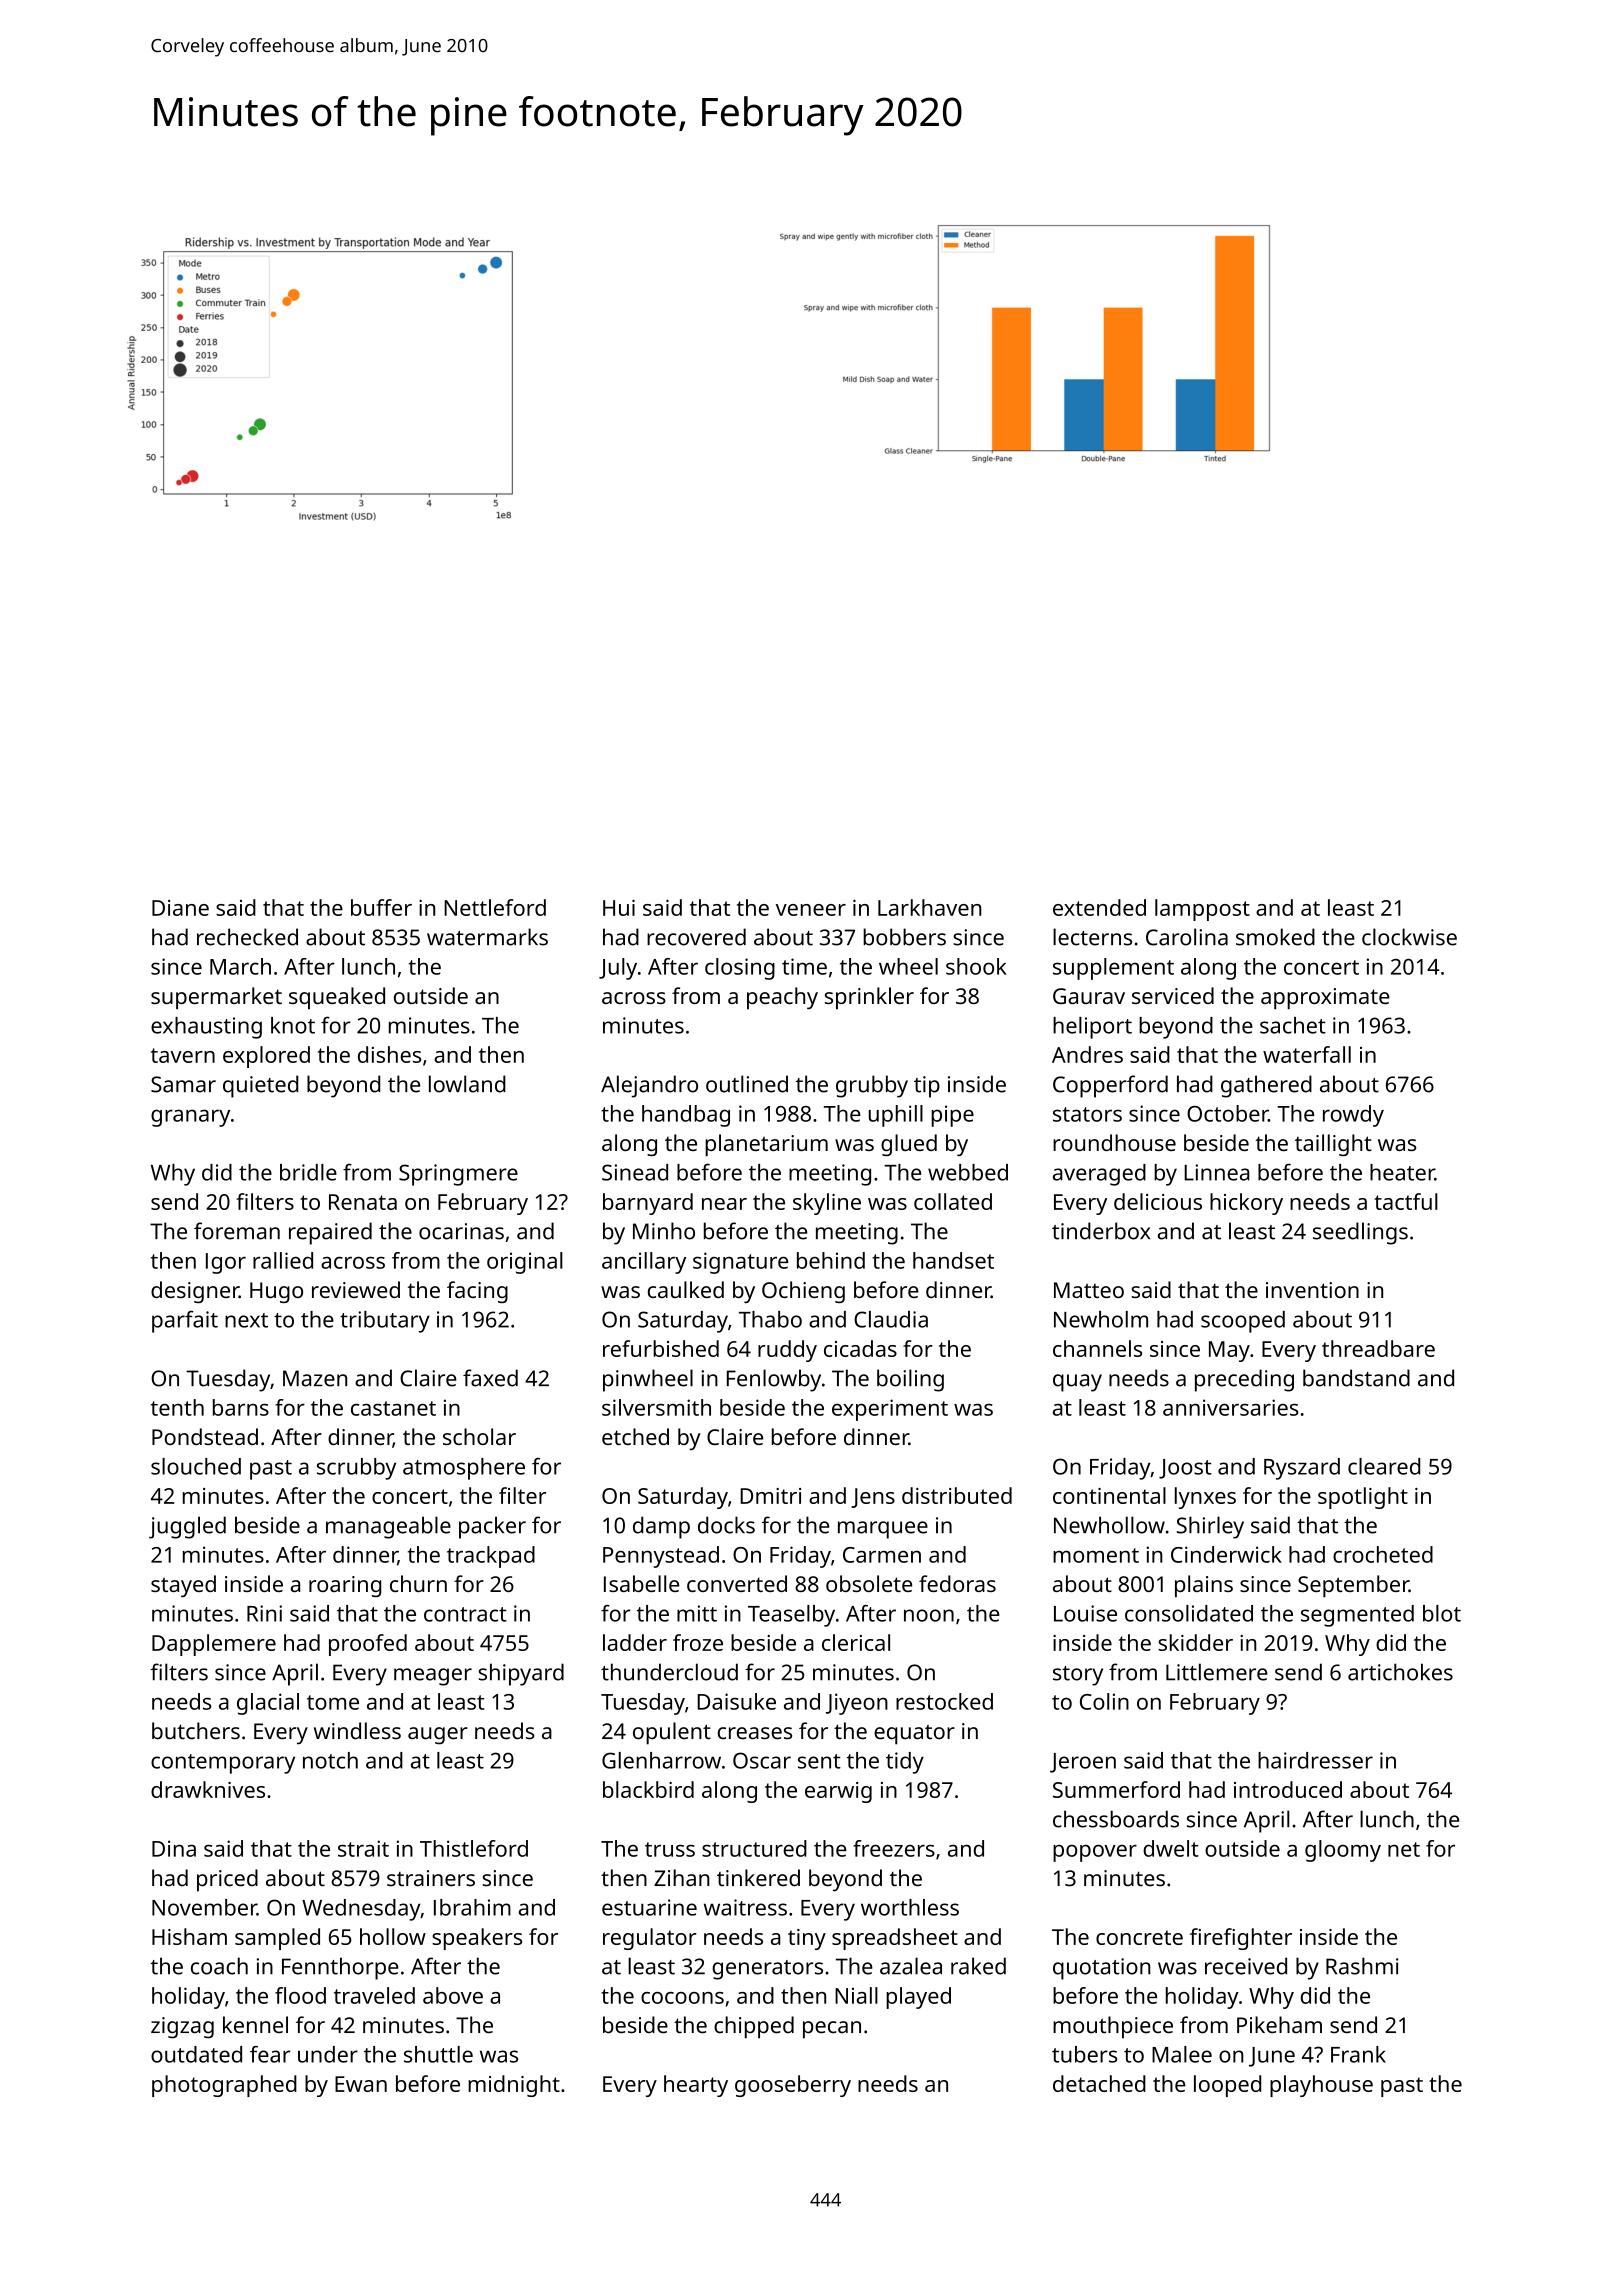  What do you see at coordinates (189, 1936) in the screenshot?
I see `Hisham` at bounding box center [189, 1936].
